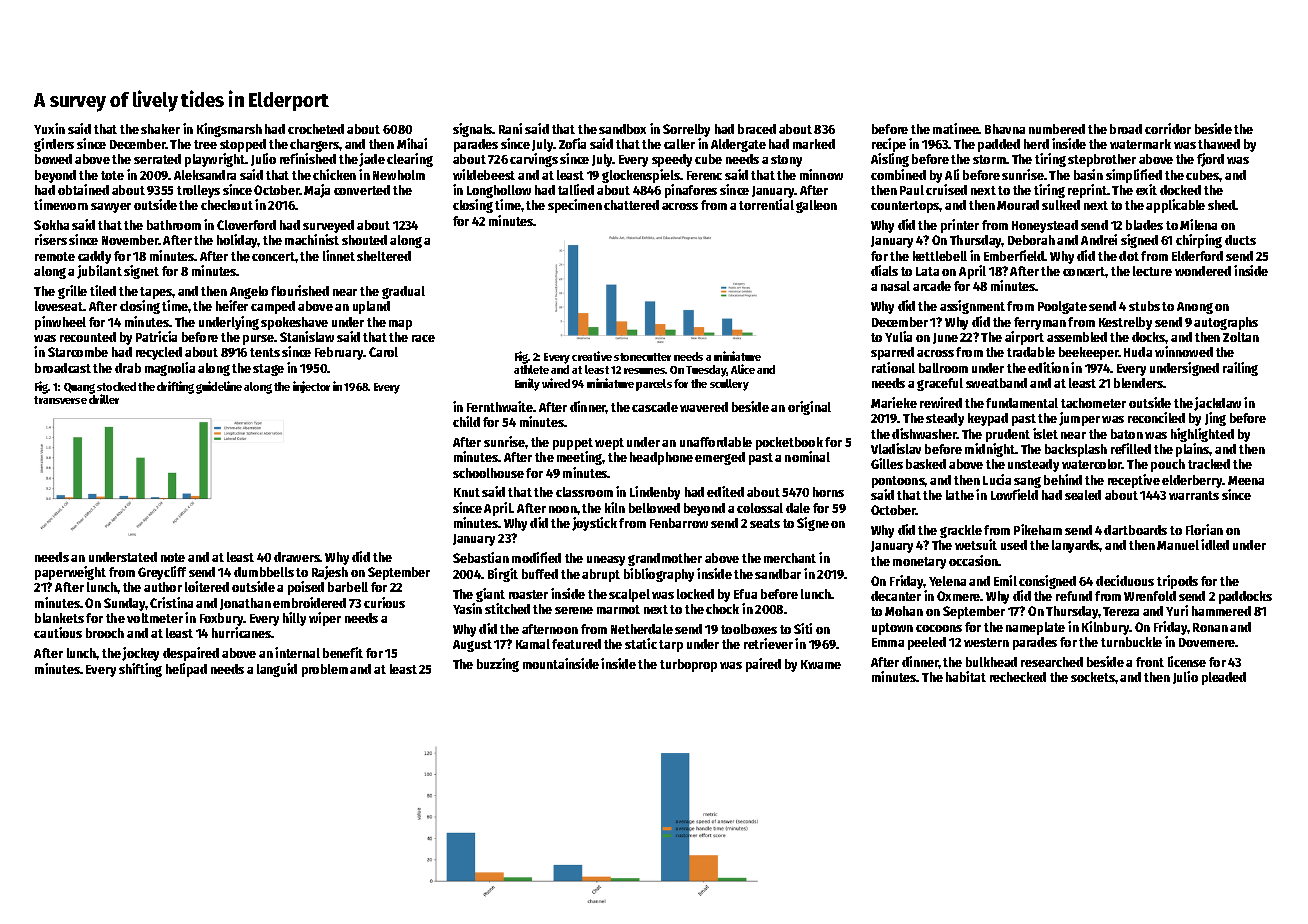 Image resolution: width=1308 pixels, height=924 pixels. I want to click on wondered, so click(1203, 271).
